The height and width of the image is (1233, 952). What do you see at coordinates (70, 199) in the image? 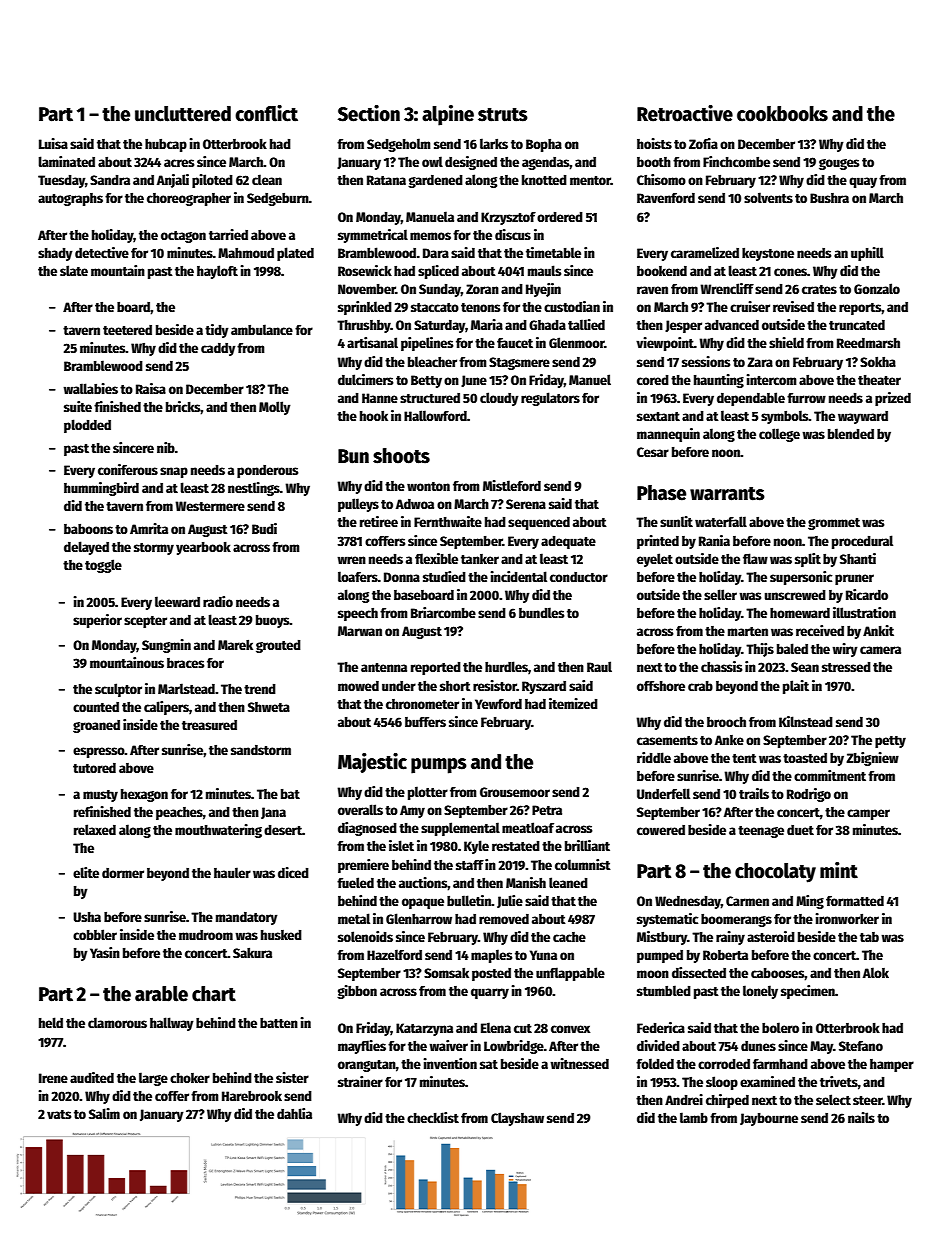
I see `autographs` at bounding box center [70, 199].
